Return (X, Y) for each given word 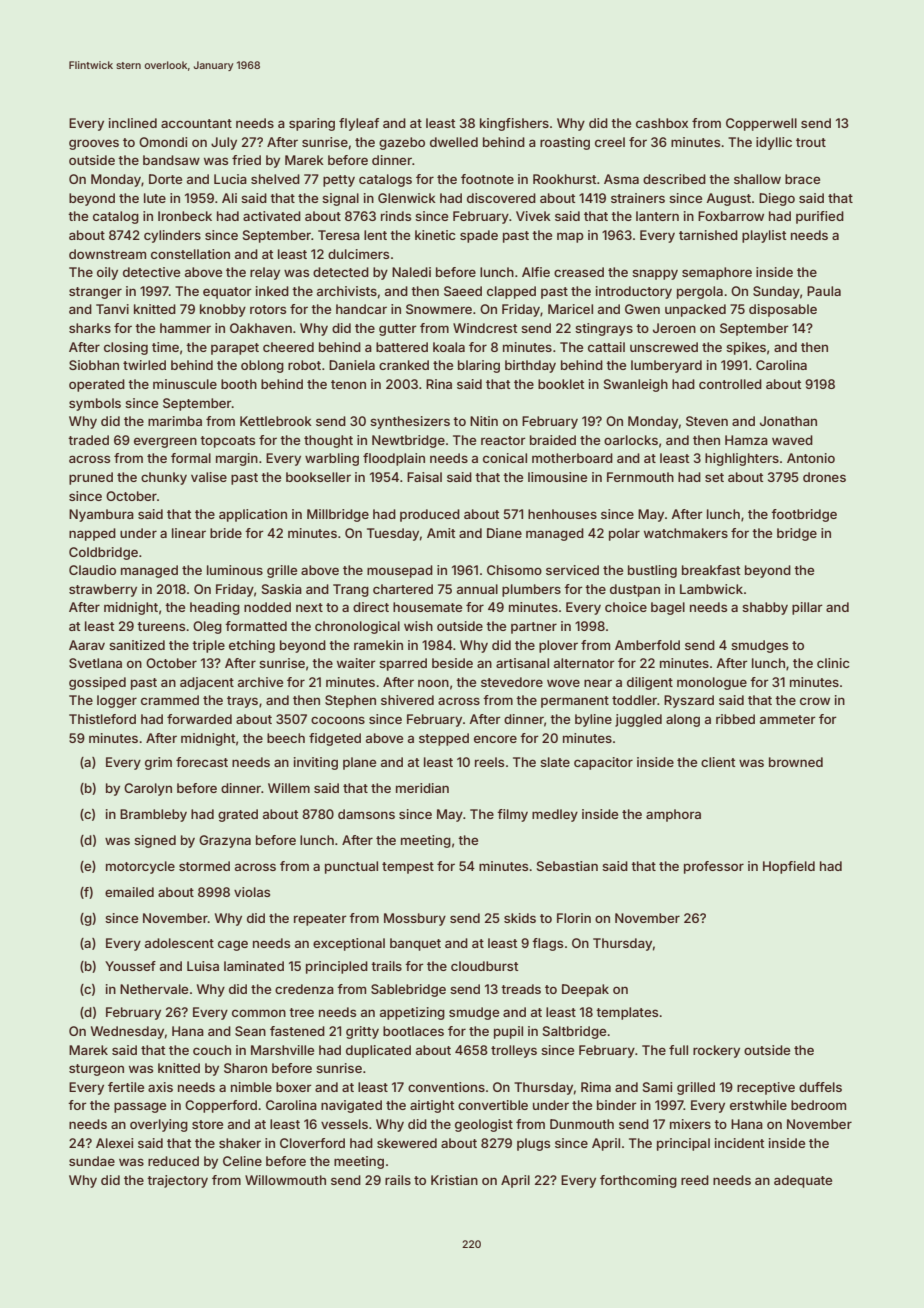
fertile (126, 1087)
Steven (707, 421)
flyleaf (359, 124)
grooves (94, 144)
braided (553, 440)
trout (811, 142)
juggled (638, 720)
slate (555, 762)
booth (239, 384)
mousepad (400, 571)
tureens (161, 626)
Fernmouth (640, 477)
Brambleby (153, 815)
